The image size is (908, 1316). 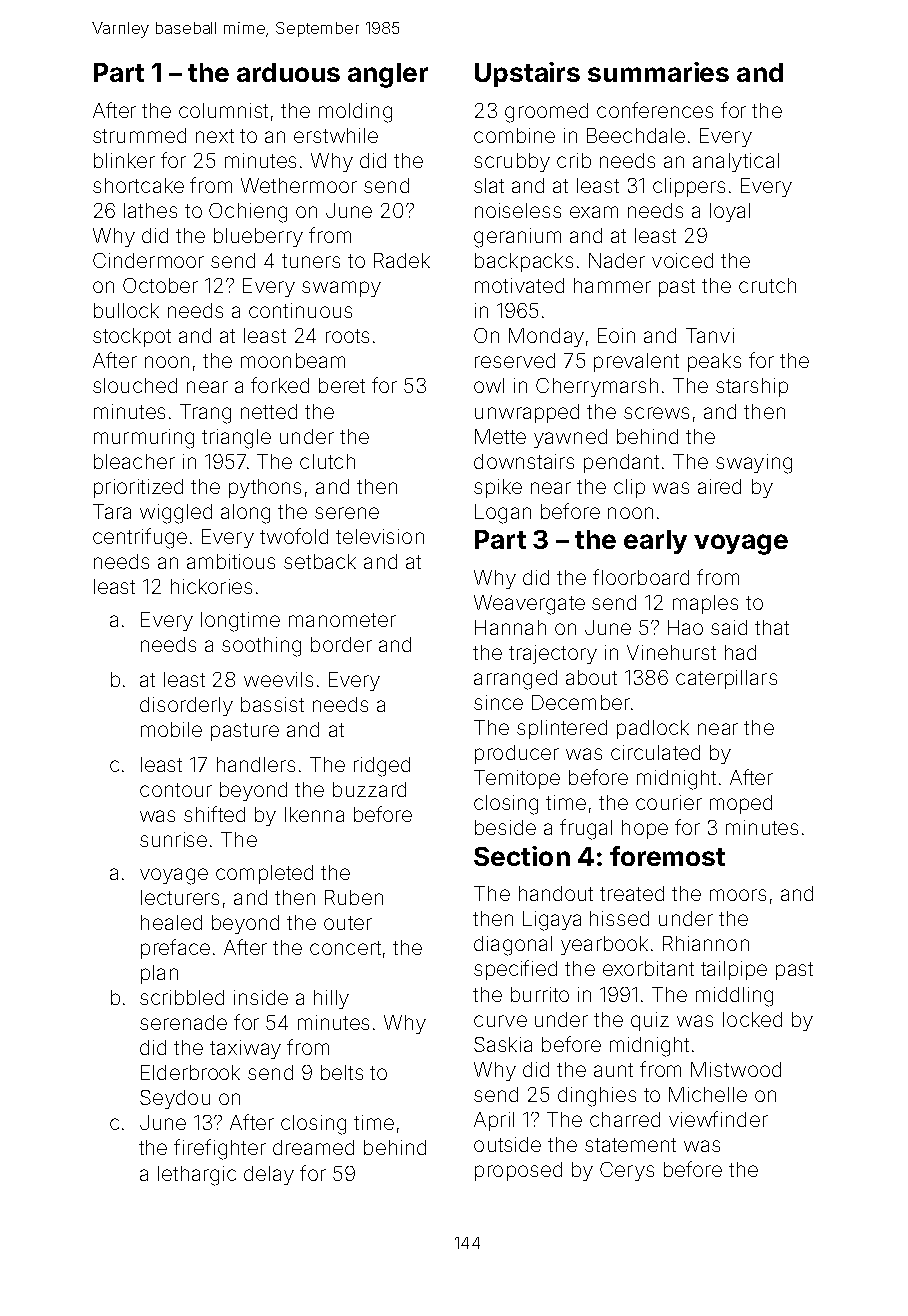 What do you see at coordinates (546, 113) in the page?
I see `groomed` at bounding box center [546, 113].
